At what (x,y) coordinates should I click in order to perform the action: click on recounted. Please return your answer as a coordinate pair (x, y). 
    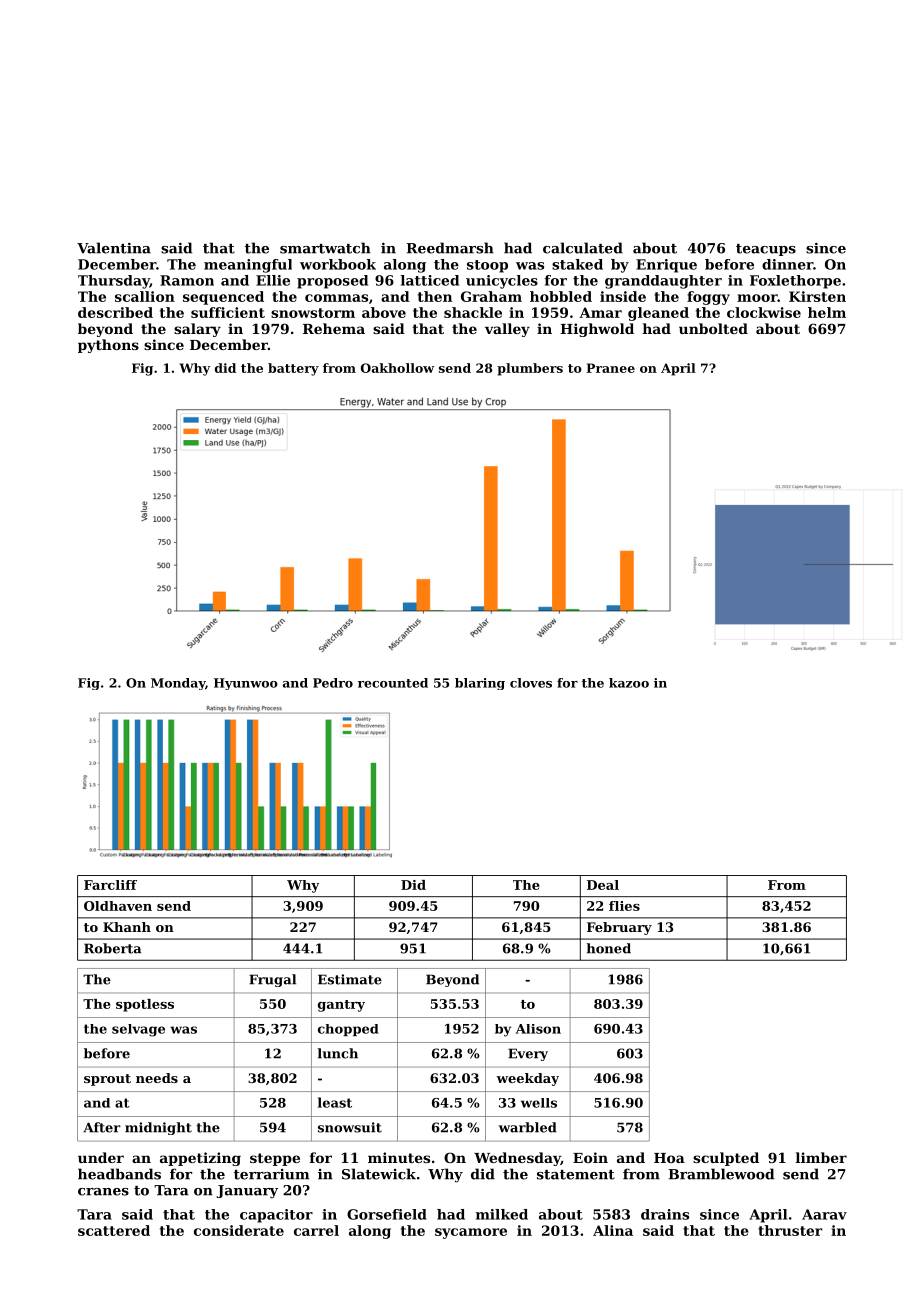
    Looking at the image, I should click on (393, 683).
